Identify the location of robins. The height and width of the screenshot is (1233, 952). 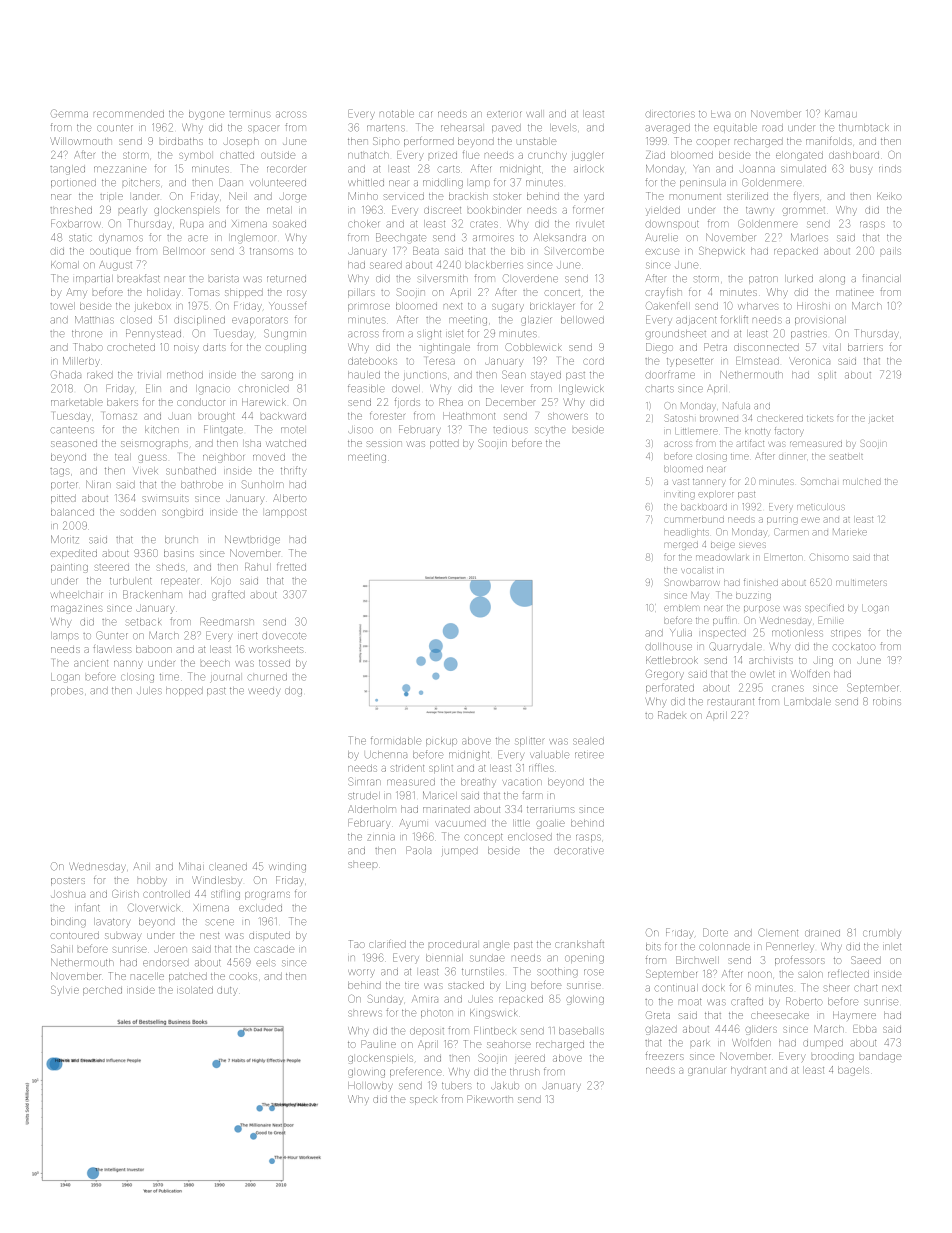
(887, 701).
